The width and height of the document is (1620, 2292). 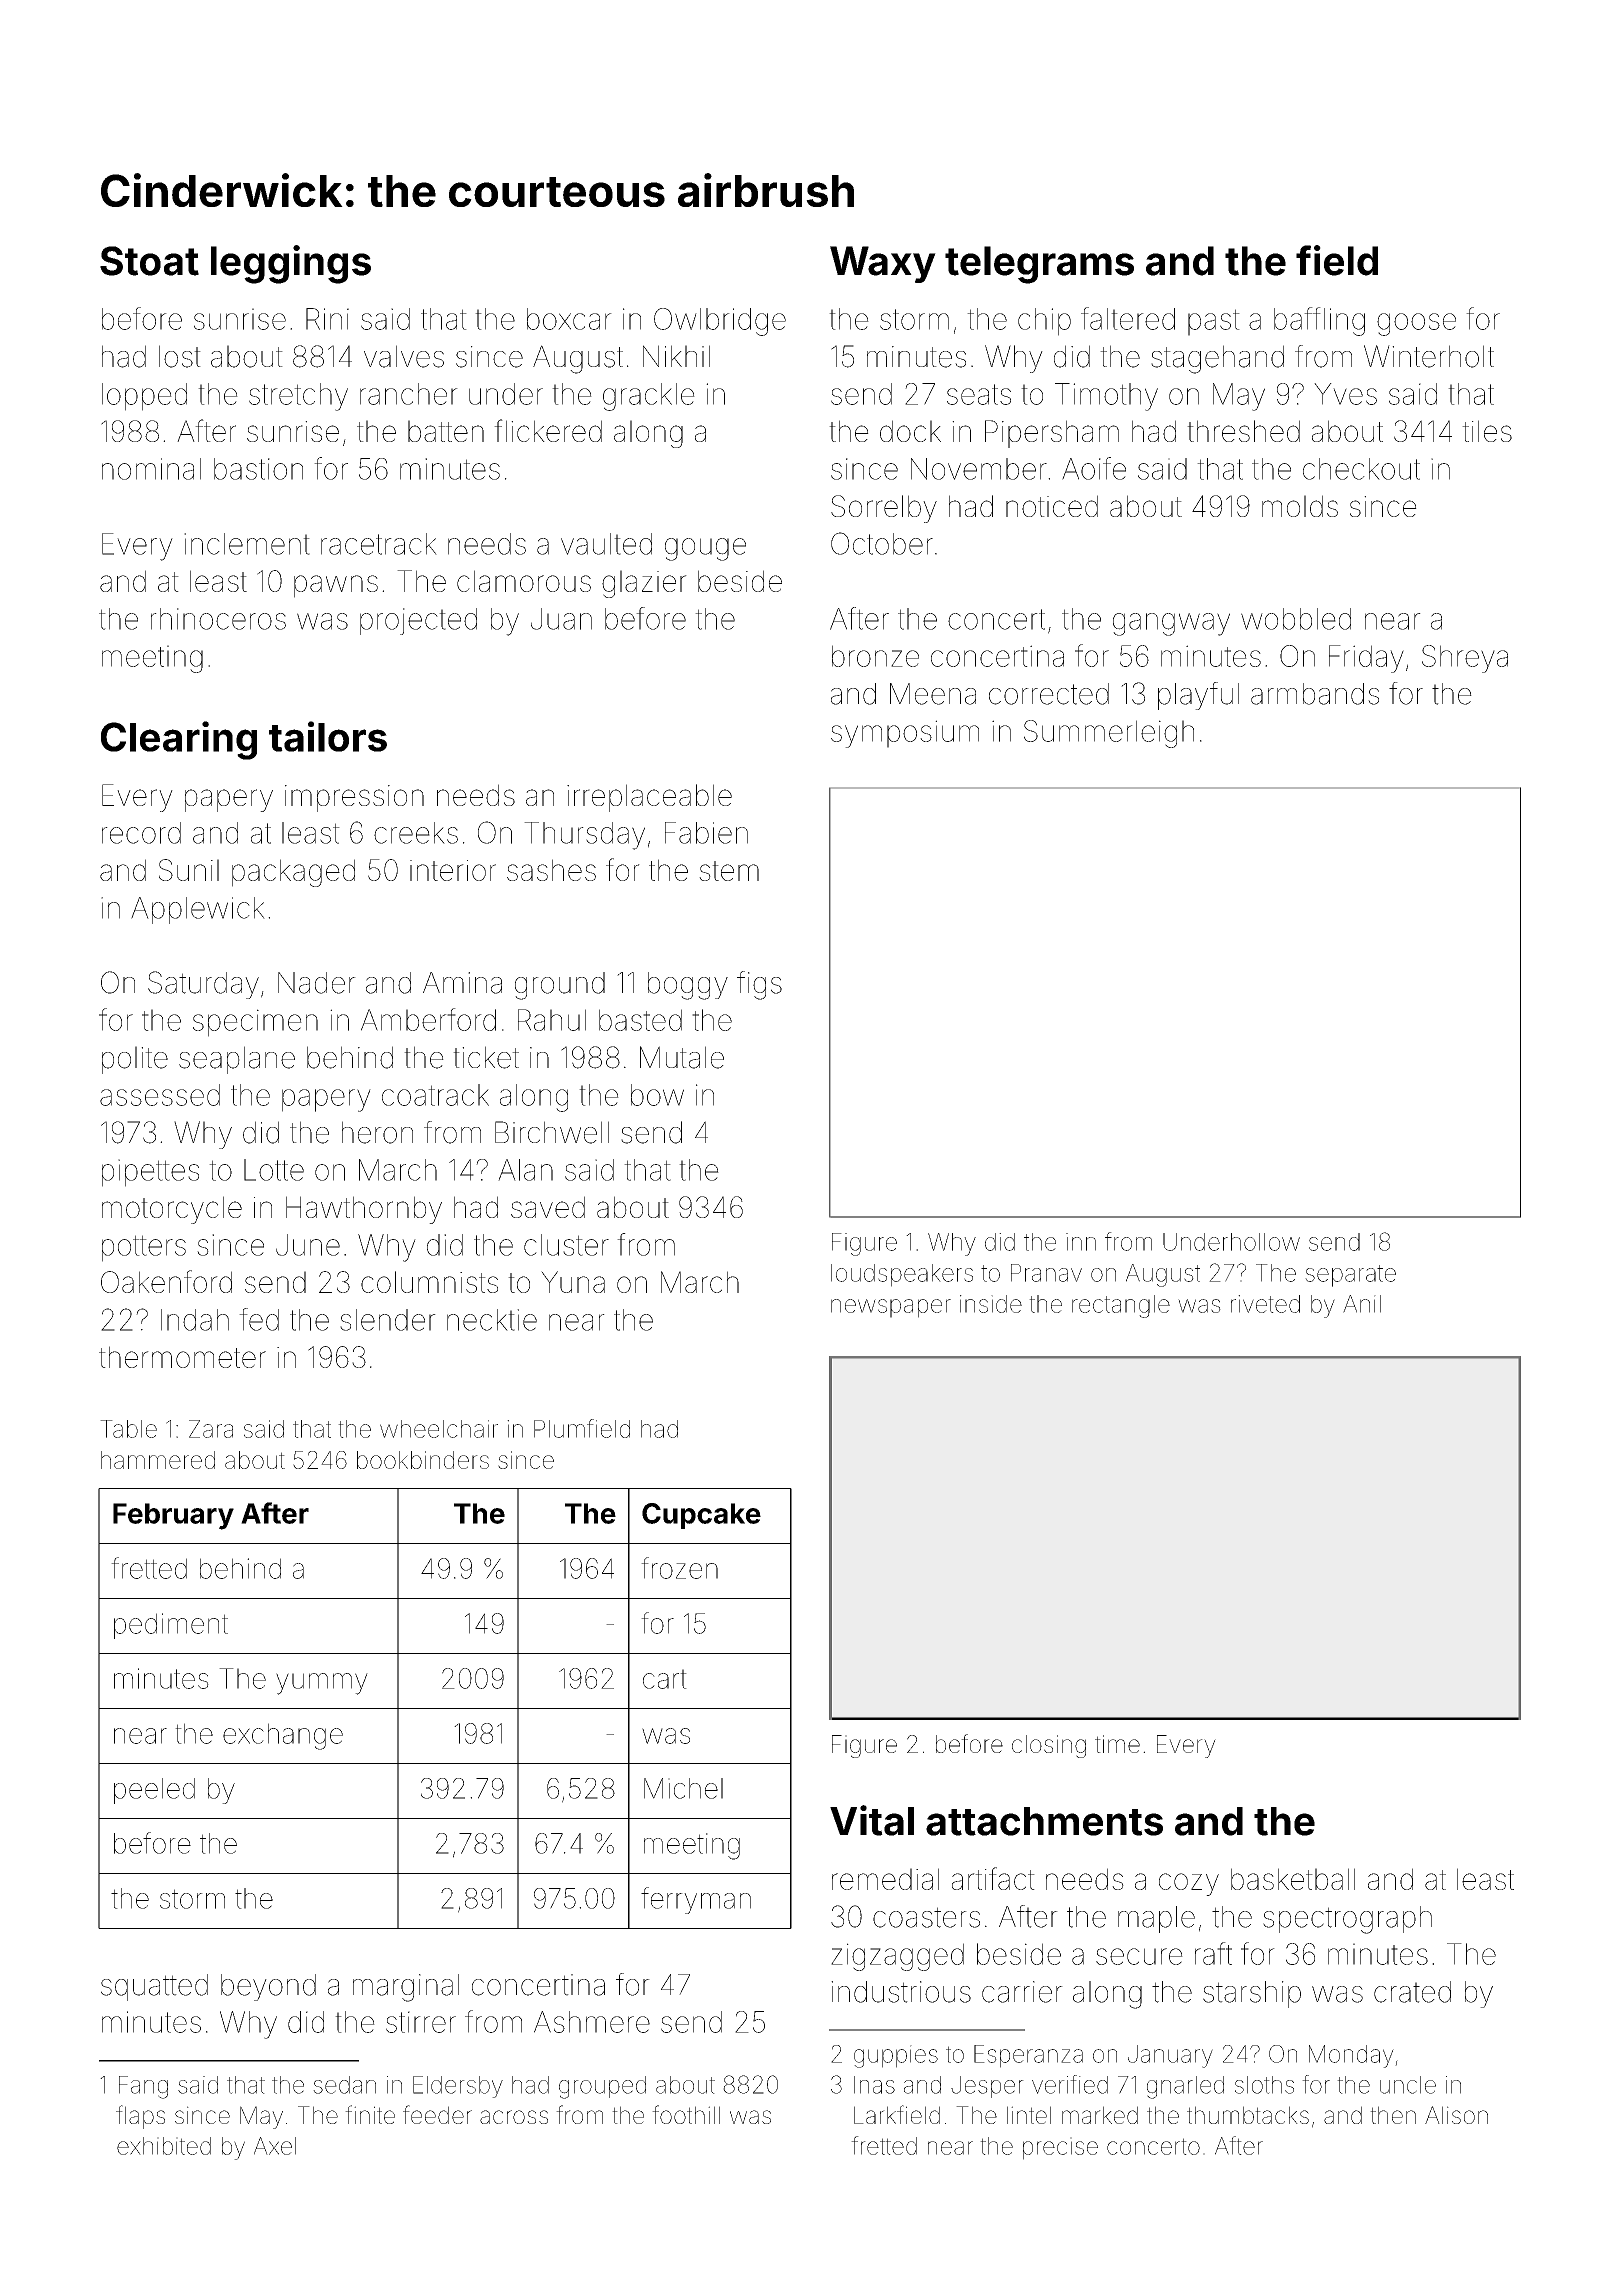 I want to click on time, so click(x=1117, y=1744).
